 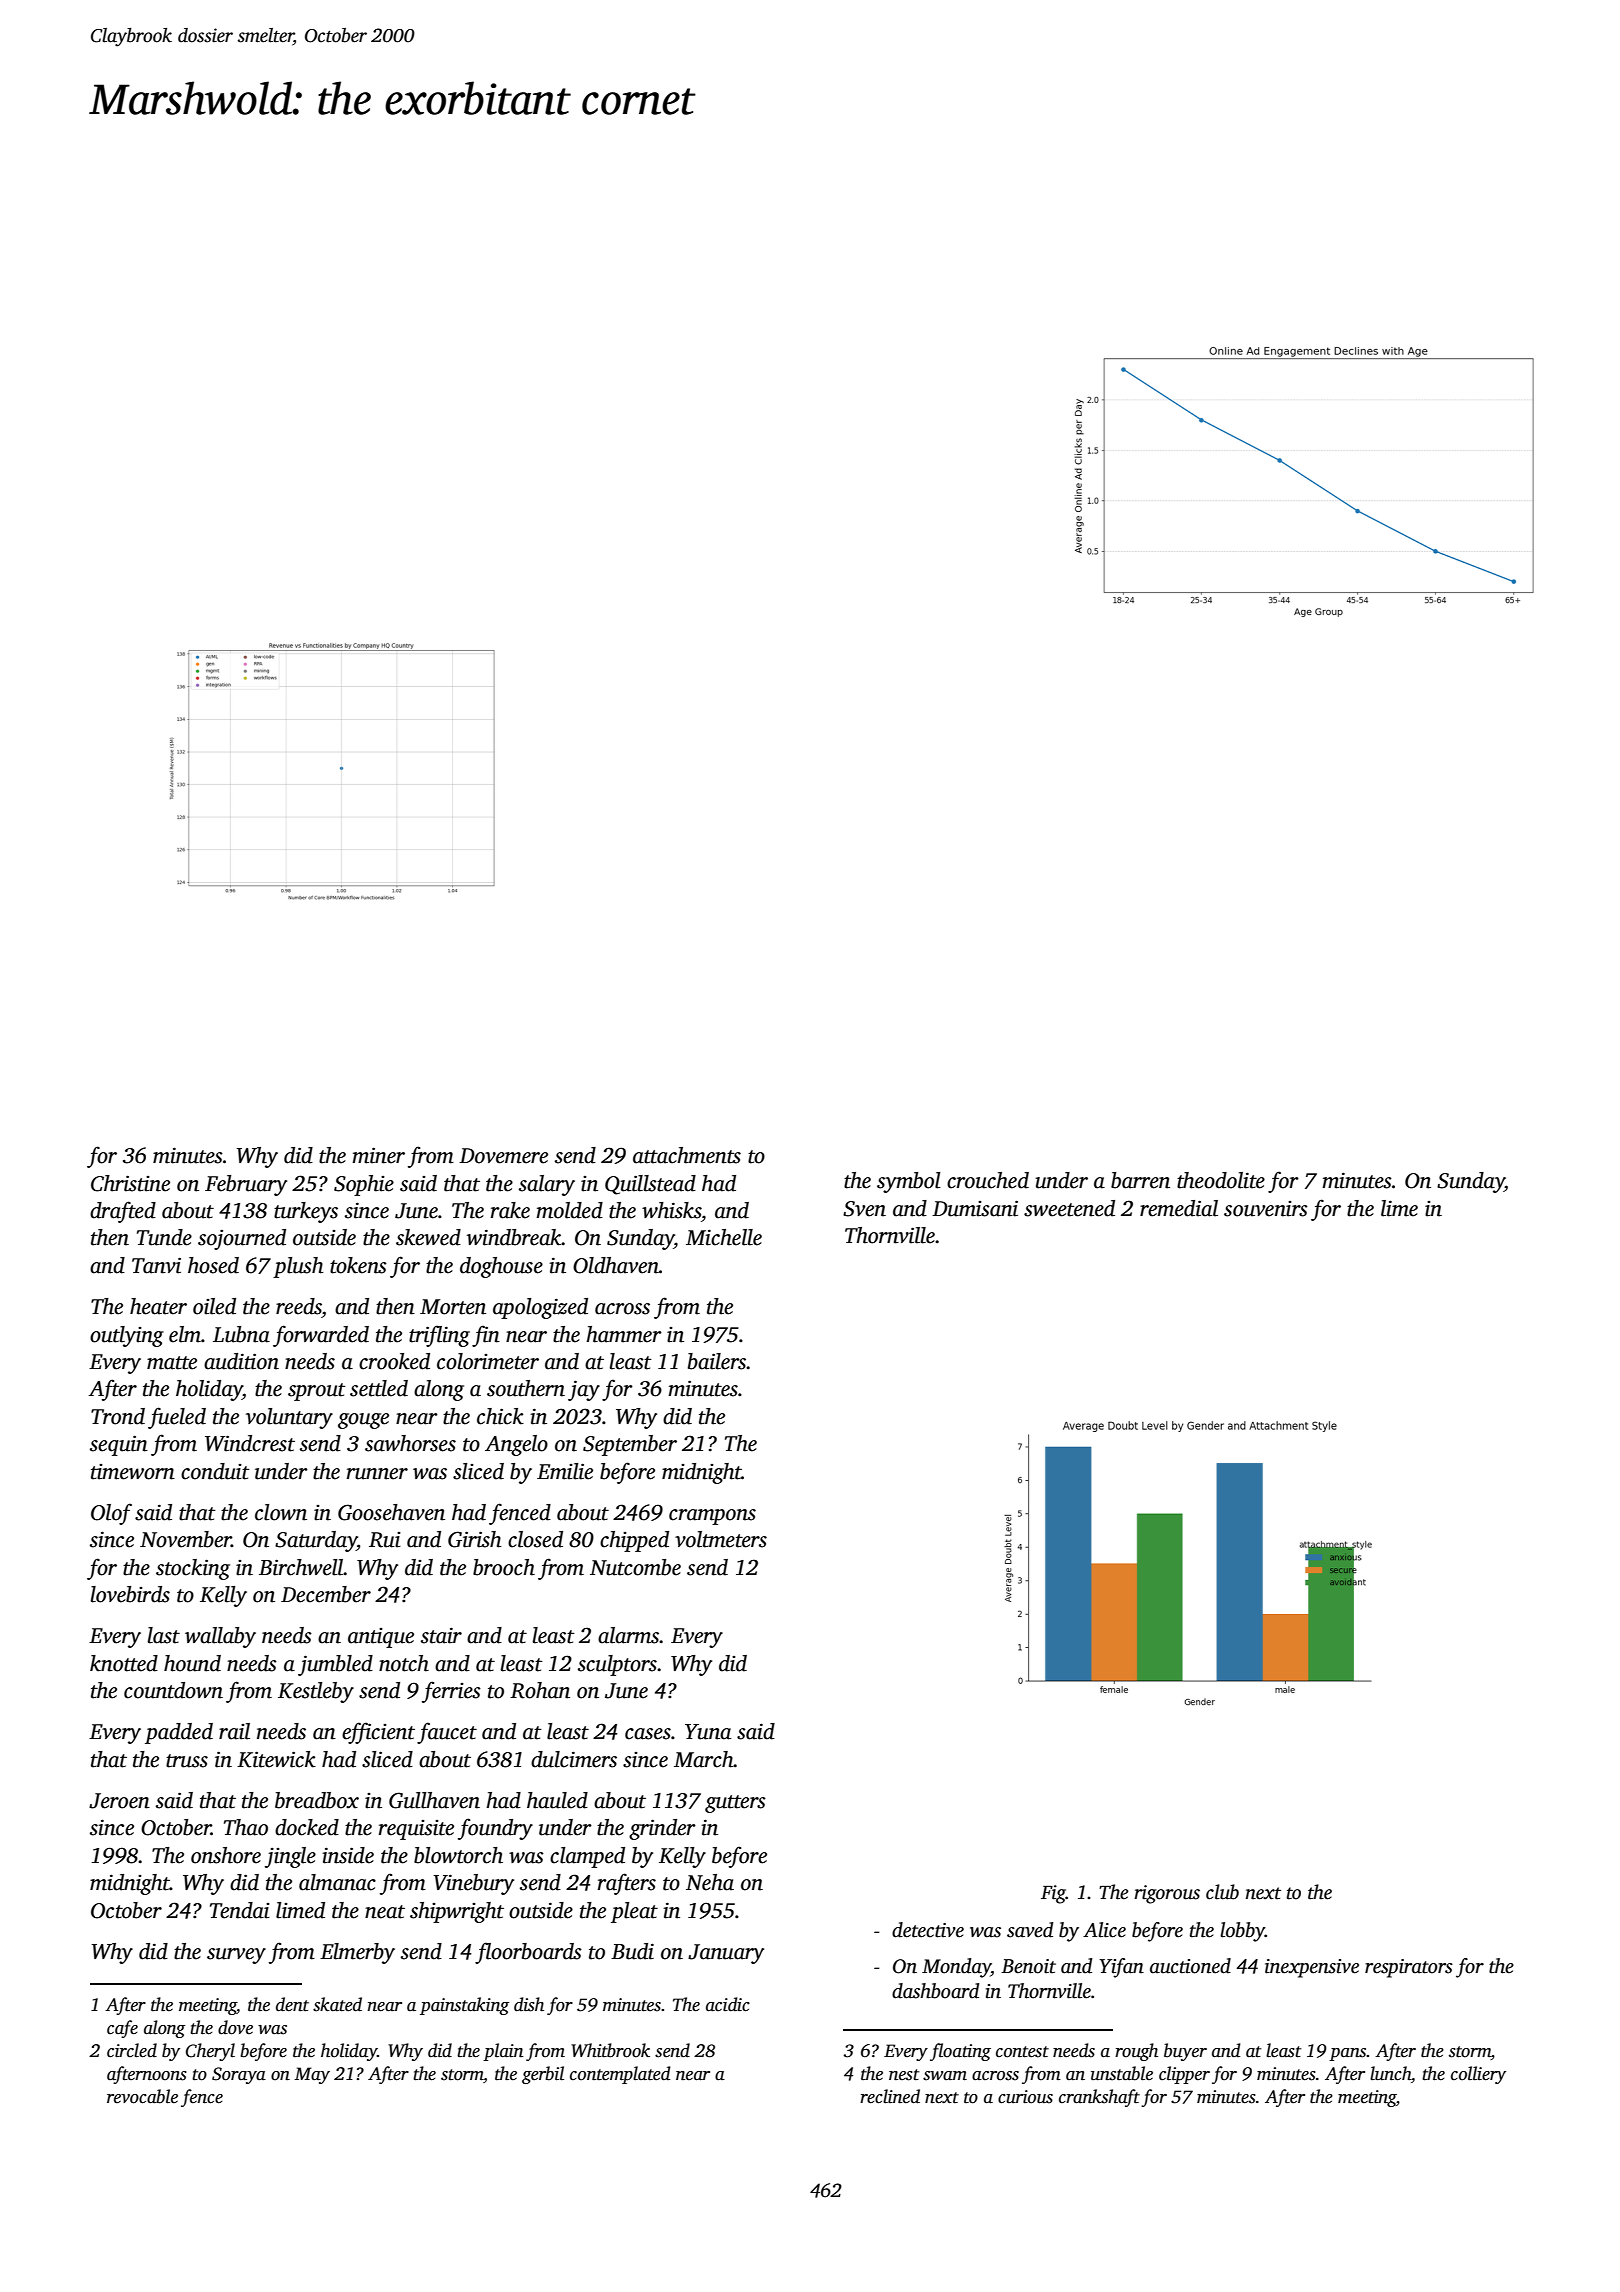 What do you see at coordinates (179, 1733) in the image?
I see `padded` at bounding box center [179, 1733].
